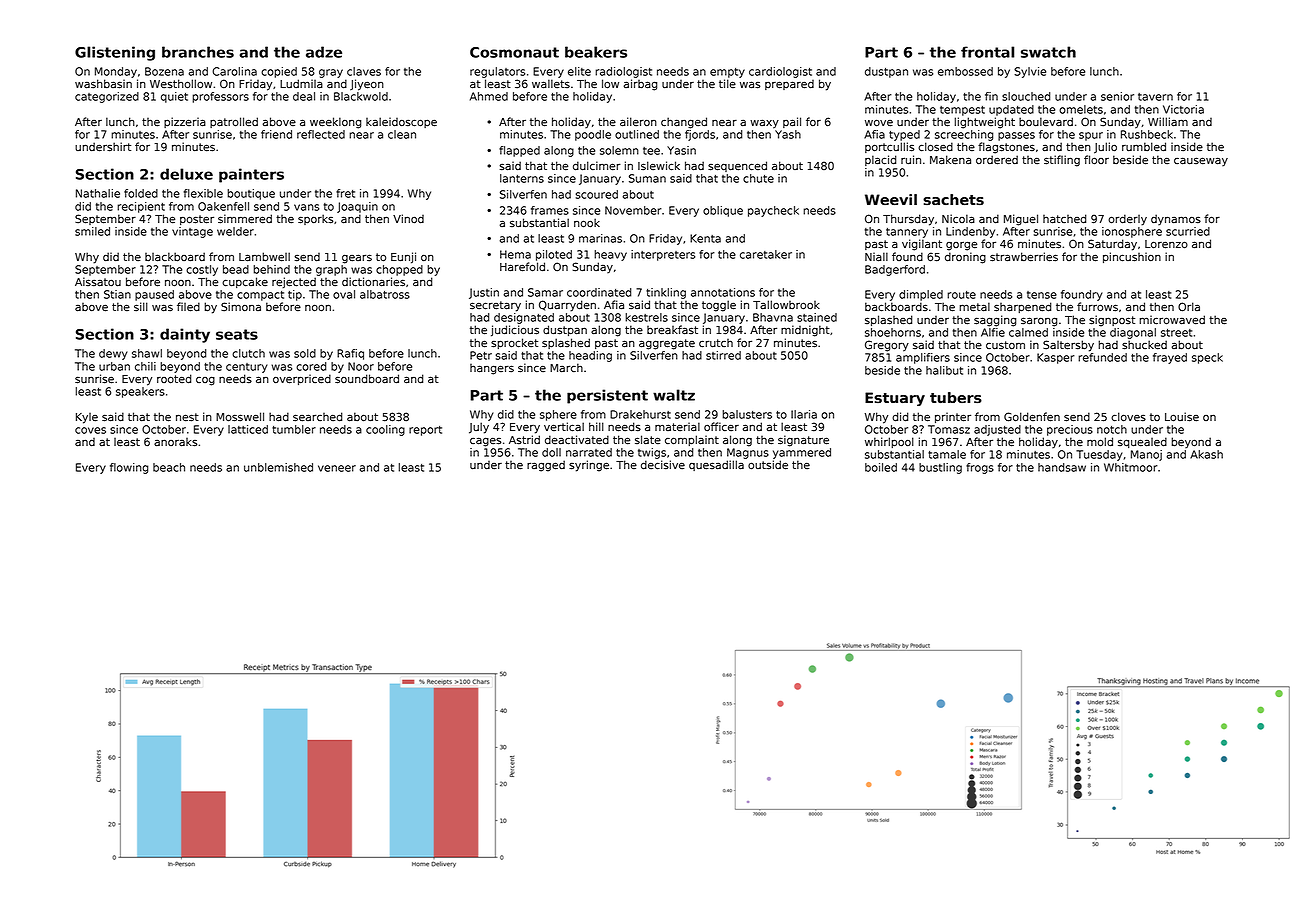 The width and height of the image is (1308, 924). I want to click on urban, so click(114, 366).
